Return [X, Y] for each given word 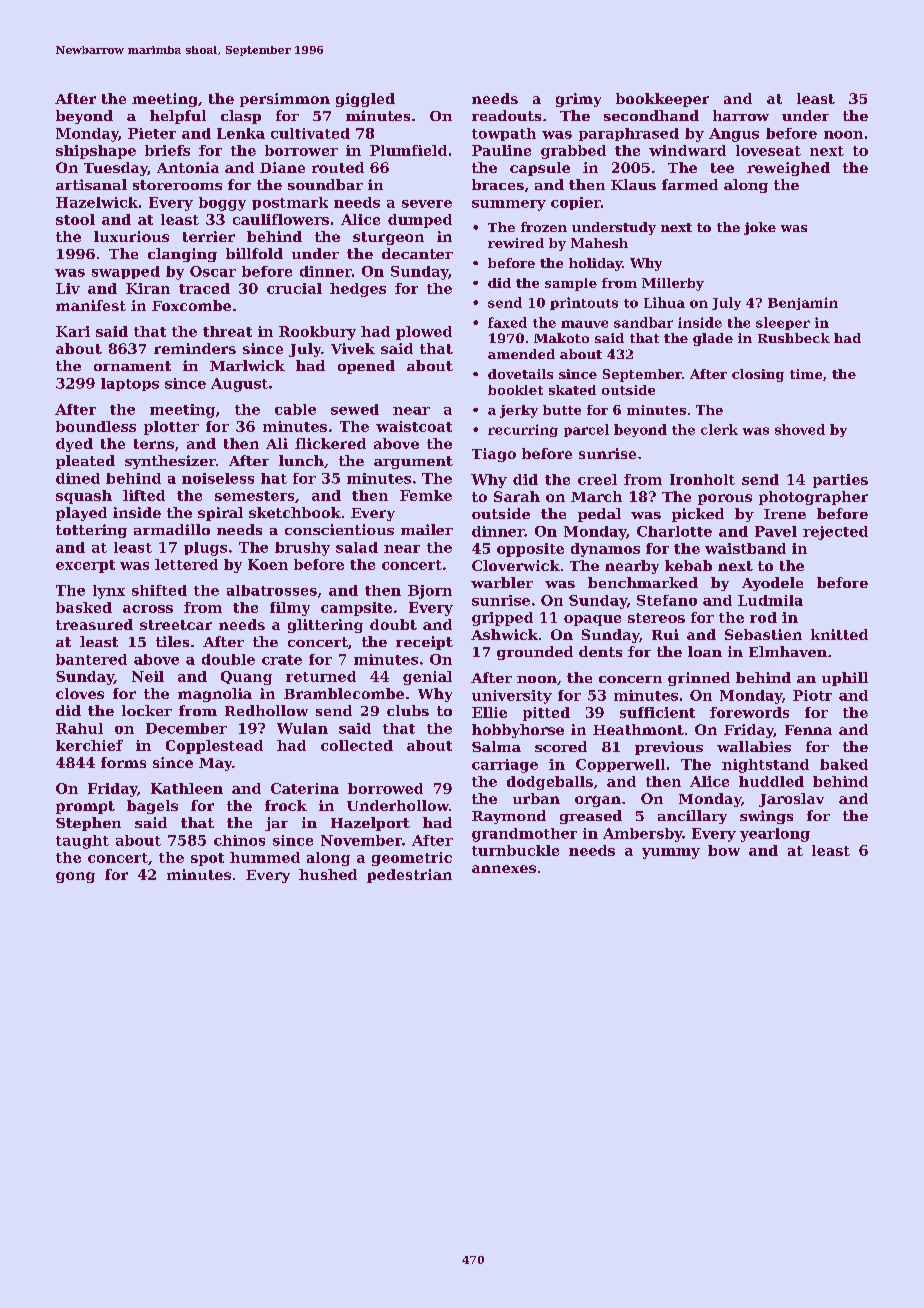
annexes [504, 869]
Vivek [353, 348]
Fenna [808, 730]
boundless [96, 426]
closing [758, 375]
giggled [365, 100]
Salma [496, 746]
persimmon [285, 100]
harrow [741, 115]
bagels [152, 807]
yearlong [775, 835]
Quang [246, 678]
